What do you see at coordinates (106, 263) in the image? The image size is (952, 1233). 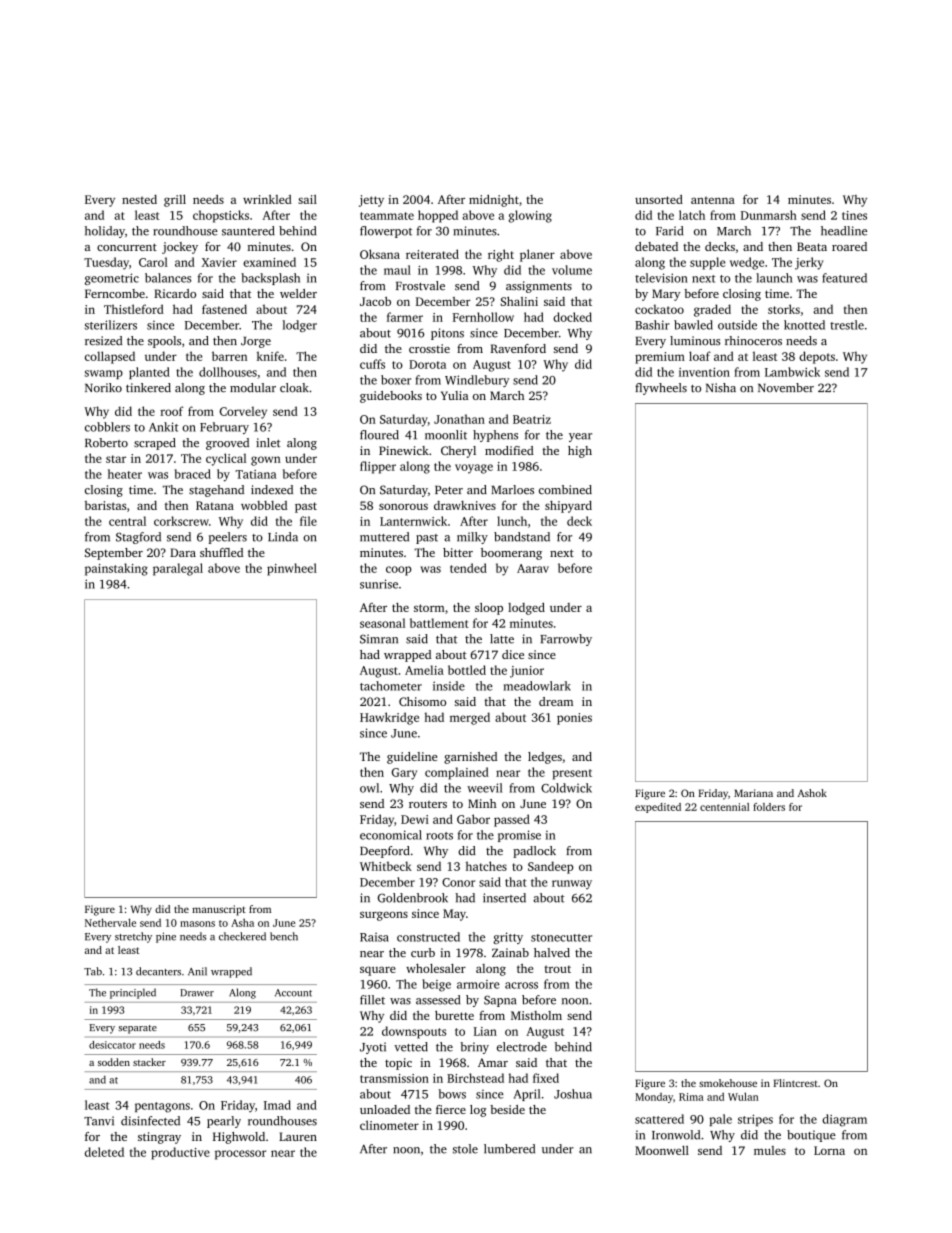 I see `Tuesday` at bounding box center [106, 263].
